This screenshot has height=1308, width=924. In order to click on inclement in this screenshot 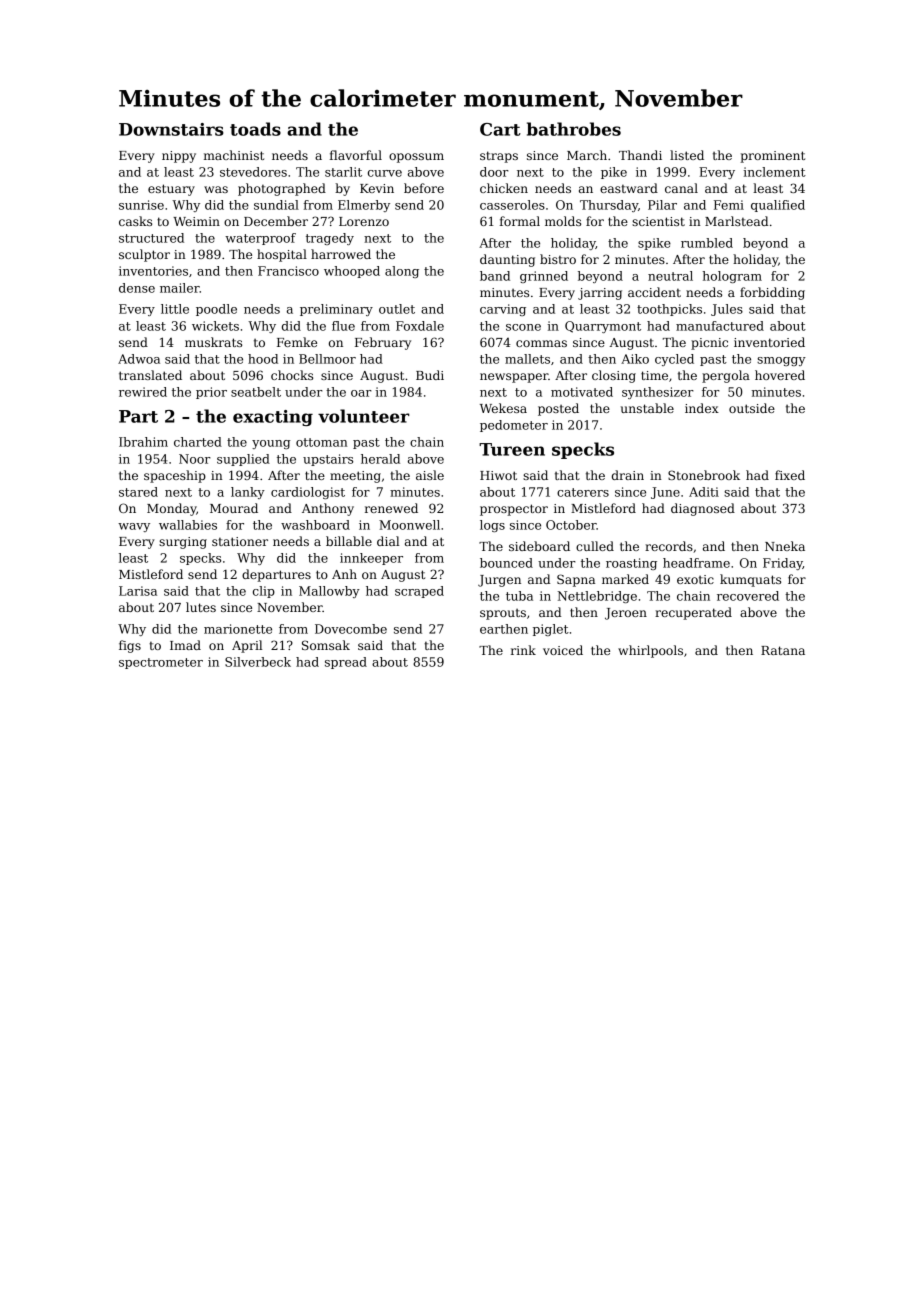, I will do `click(775, 172)`.
